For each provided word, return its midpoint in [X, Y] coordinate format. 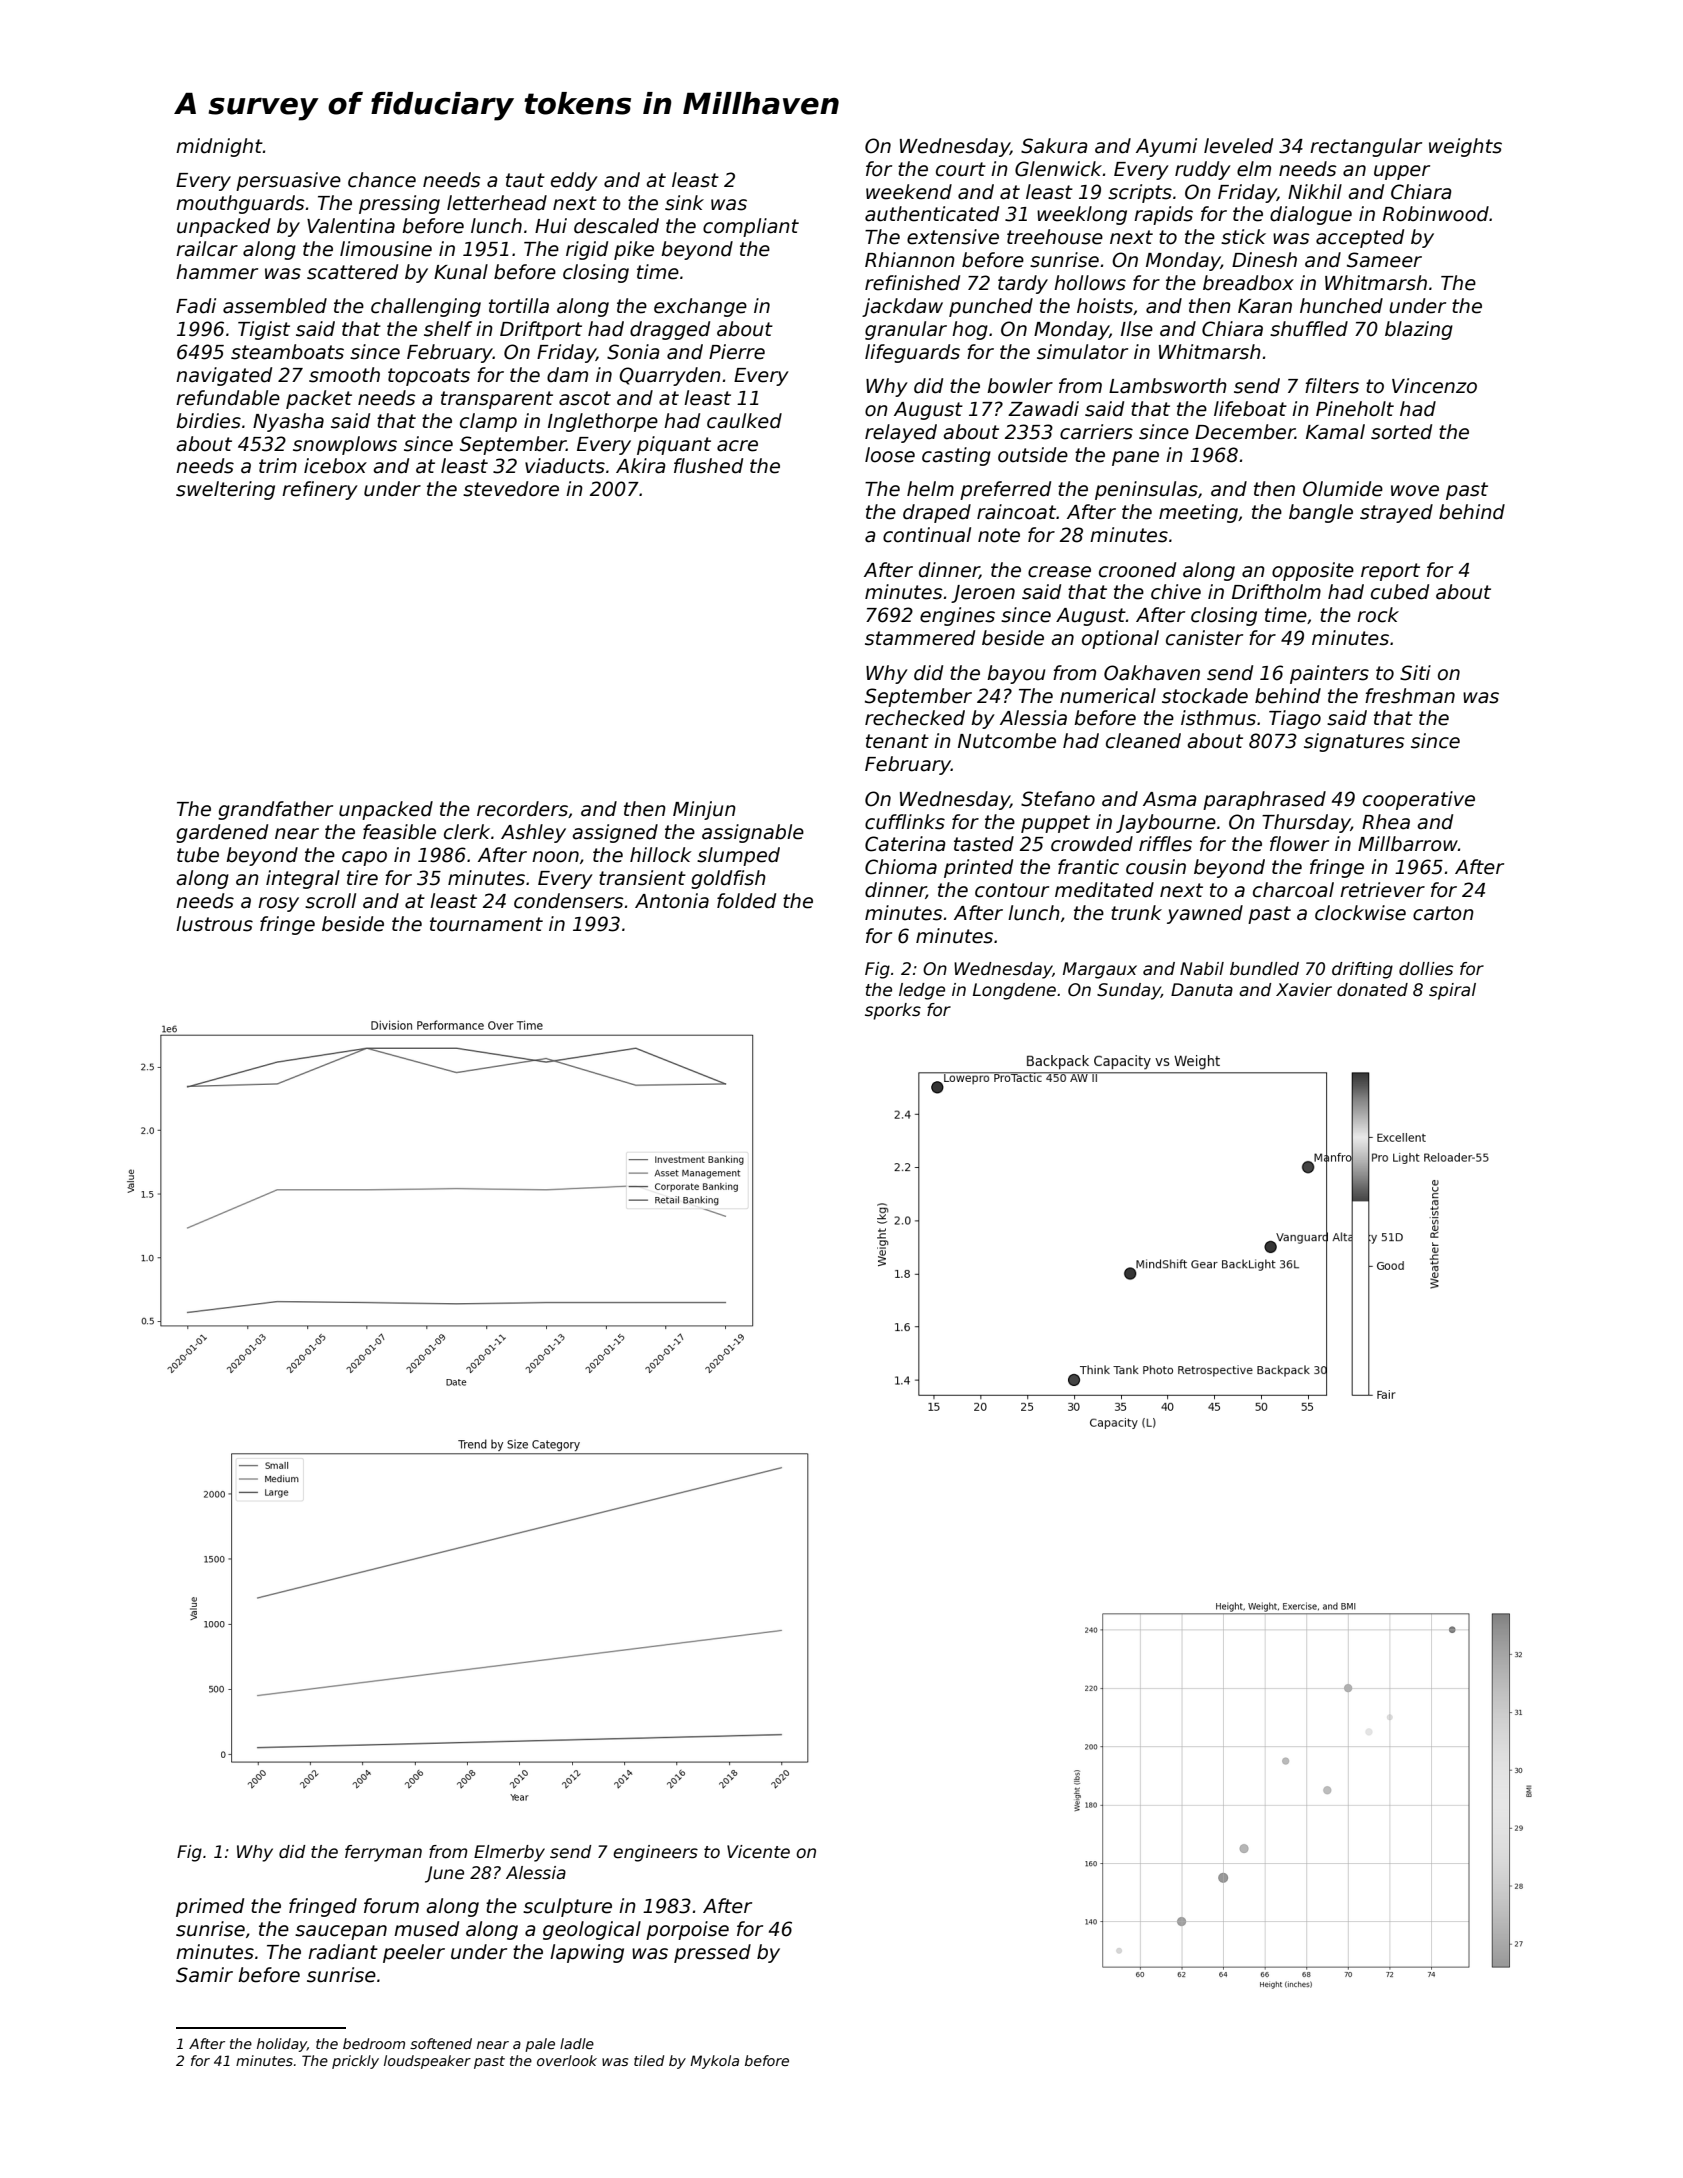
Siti [1415, 673]
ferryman [383, 1853]
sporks [893, 1011]
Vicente [758, 1852]
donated [1372, 990]
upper [1402, 172]
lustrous [214, 924]
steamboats [287, 352]
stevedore [511, 489]
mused [426, 1929]
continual [927, 535]
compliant [751, 227]
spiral [1452, 991]
